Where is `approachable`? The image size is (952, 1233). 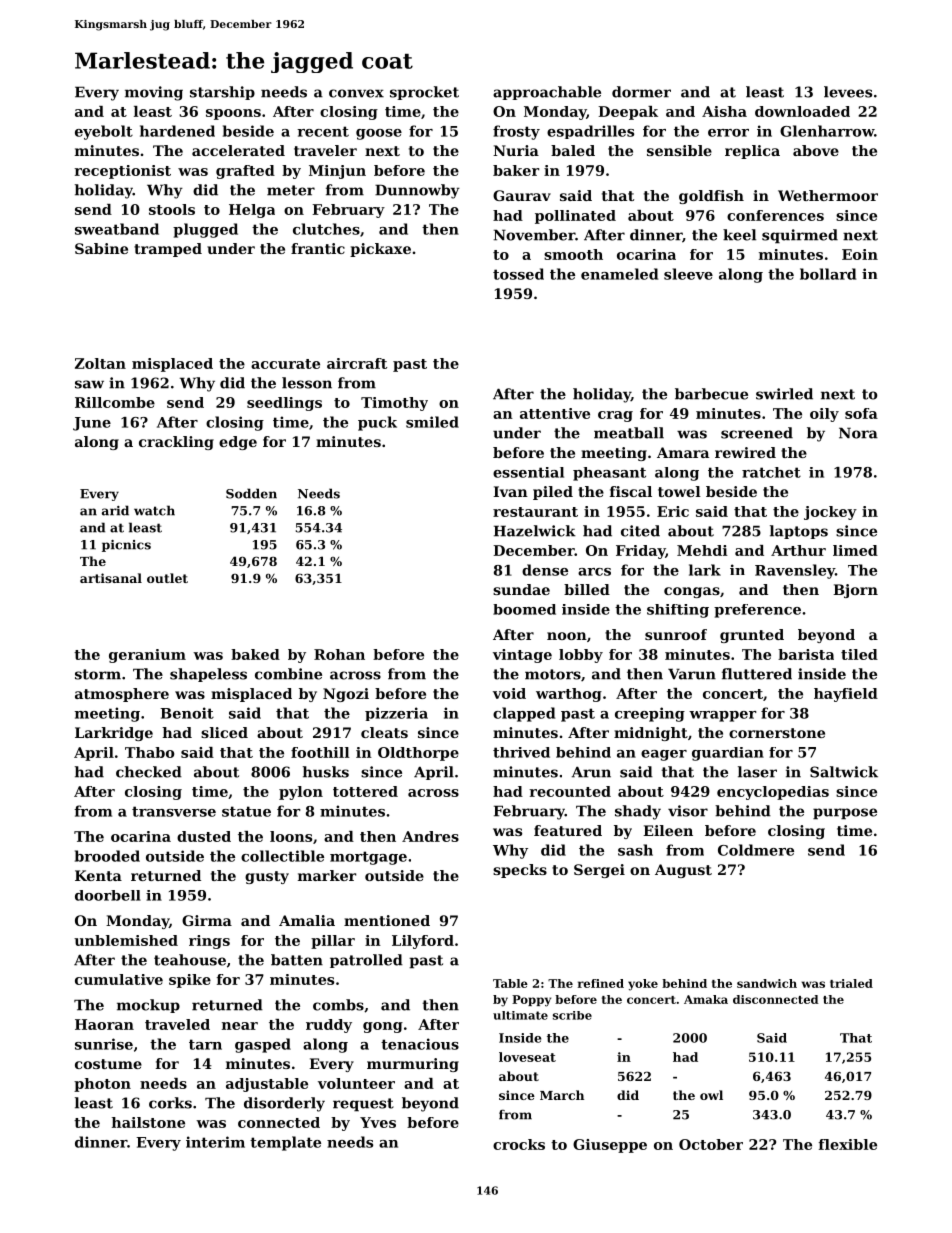
approachable is located at coordinates (547, 93).
